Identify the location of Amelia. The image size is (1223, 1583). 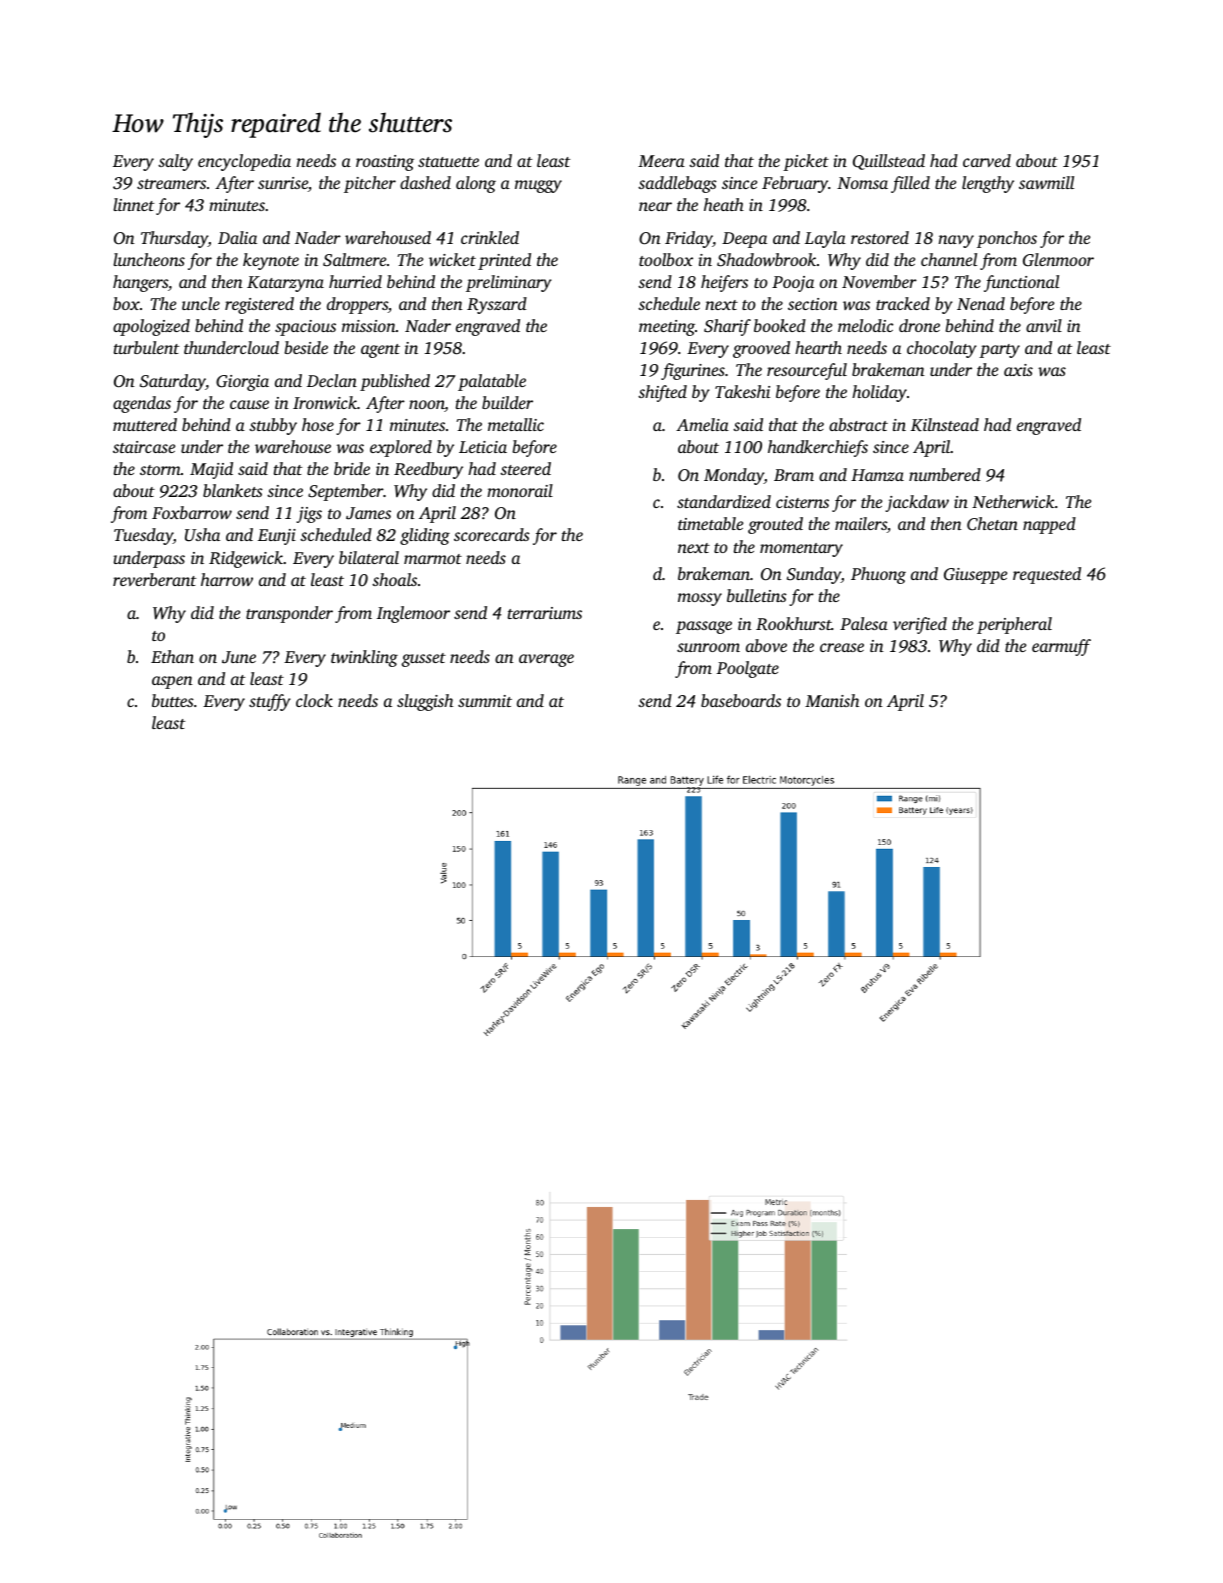
(702, 424).
